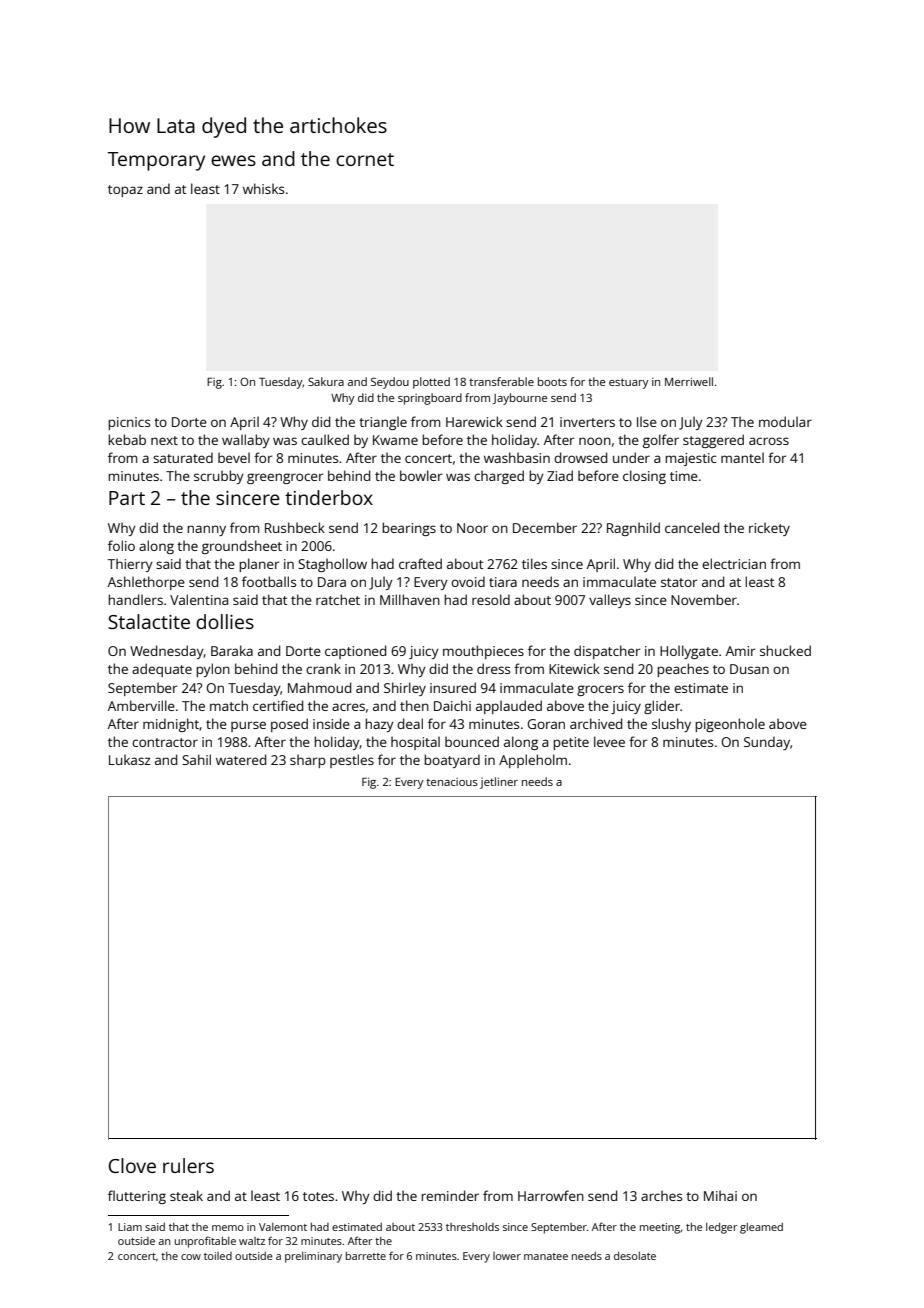 This screenshot has width=924, height=1308. What do you see at coordinates (188, 1165) in the screenshot?
I see `rulers` at bounding box center [188, 1165].
